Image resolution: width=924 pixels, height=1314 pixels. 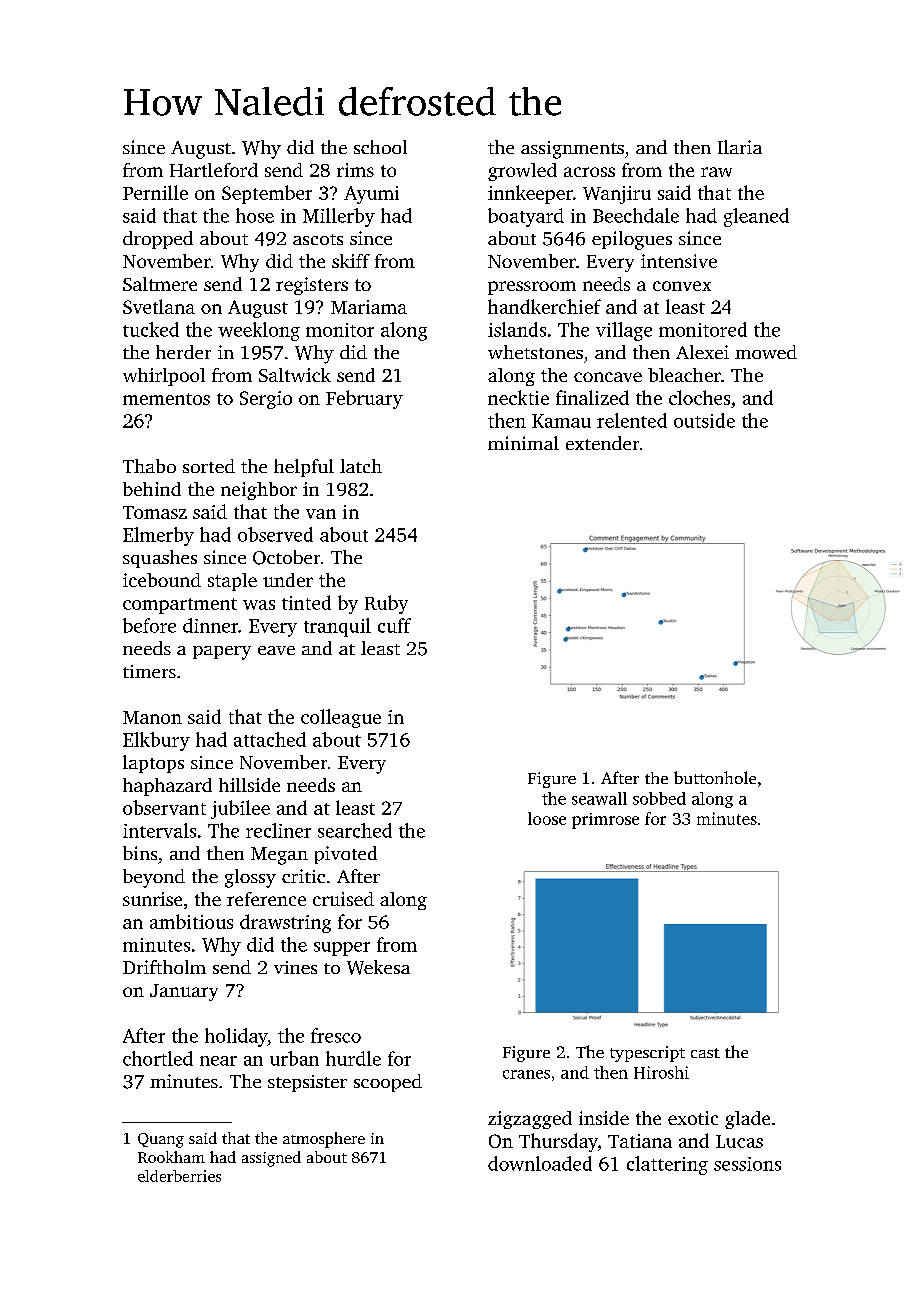 I want to click on intensive, so click(x=679, y=261).
